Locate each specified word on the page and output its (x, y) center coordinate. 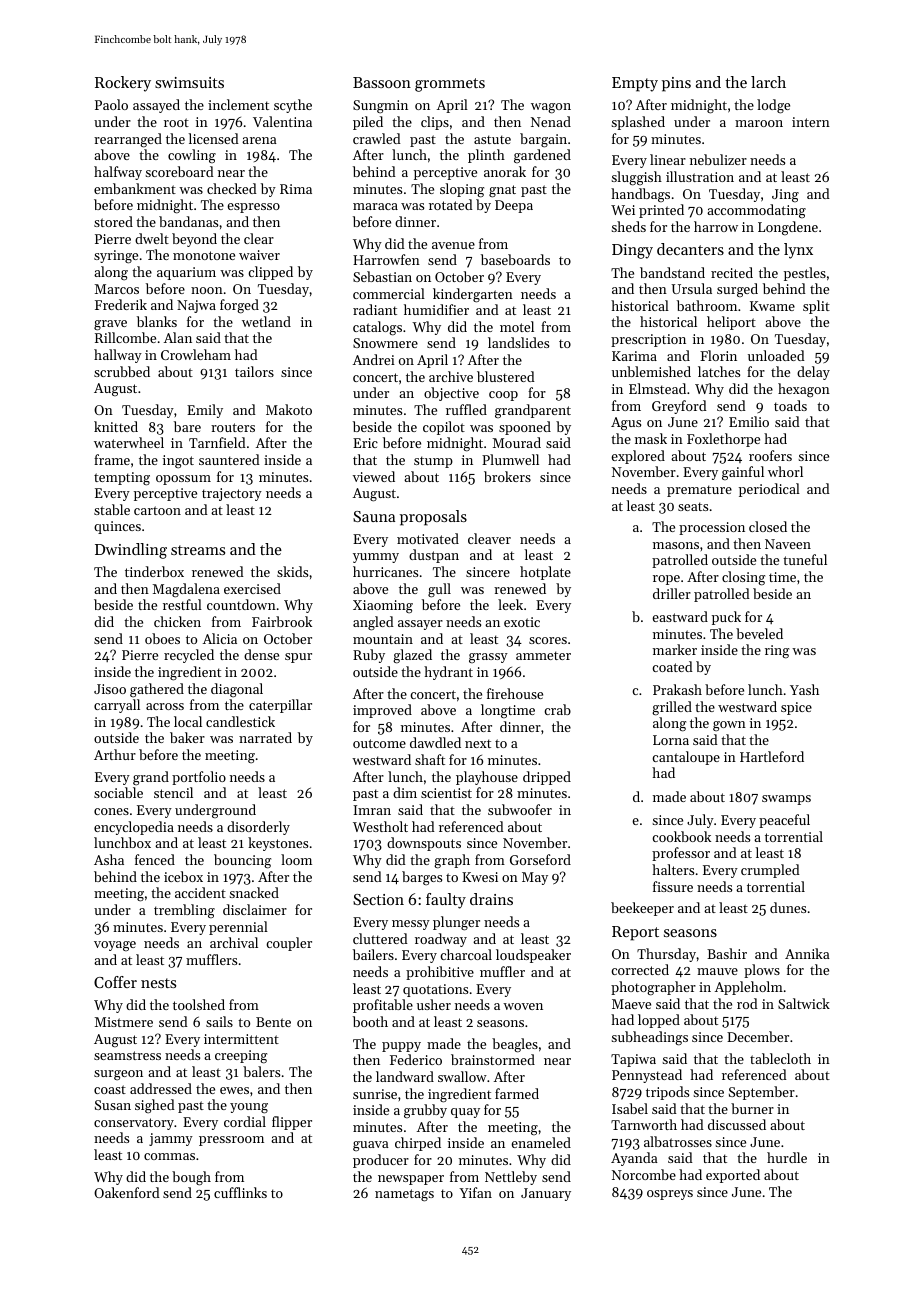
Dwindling (131, 551)
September (762, 1093)
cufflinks (240, 1192)
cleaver (489, 538)
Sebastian (382, 276)
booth (370, 1021)
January (546, 1194)
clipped (270, 273)
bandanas (188, 221)
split (816, 307)
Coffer (115, 982)
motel (517, 326)
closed (768, 526)
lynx (798, 251)
